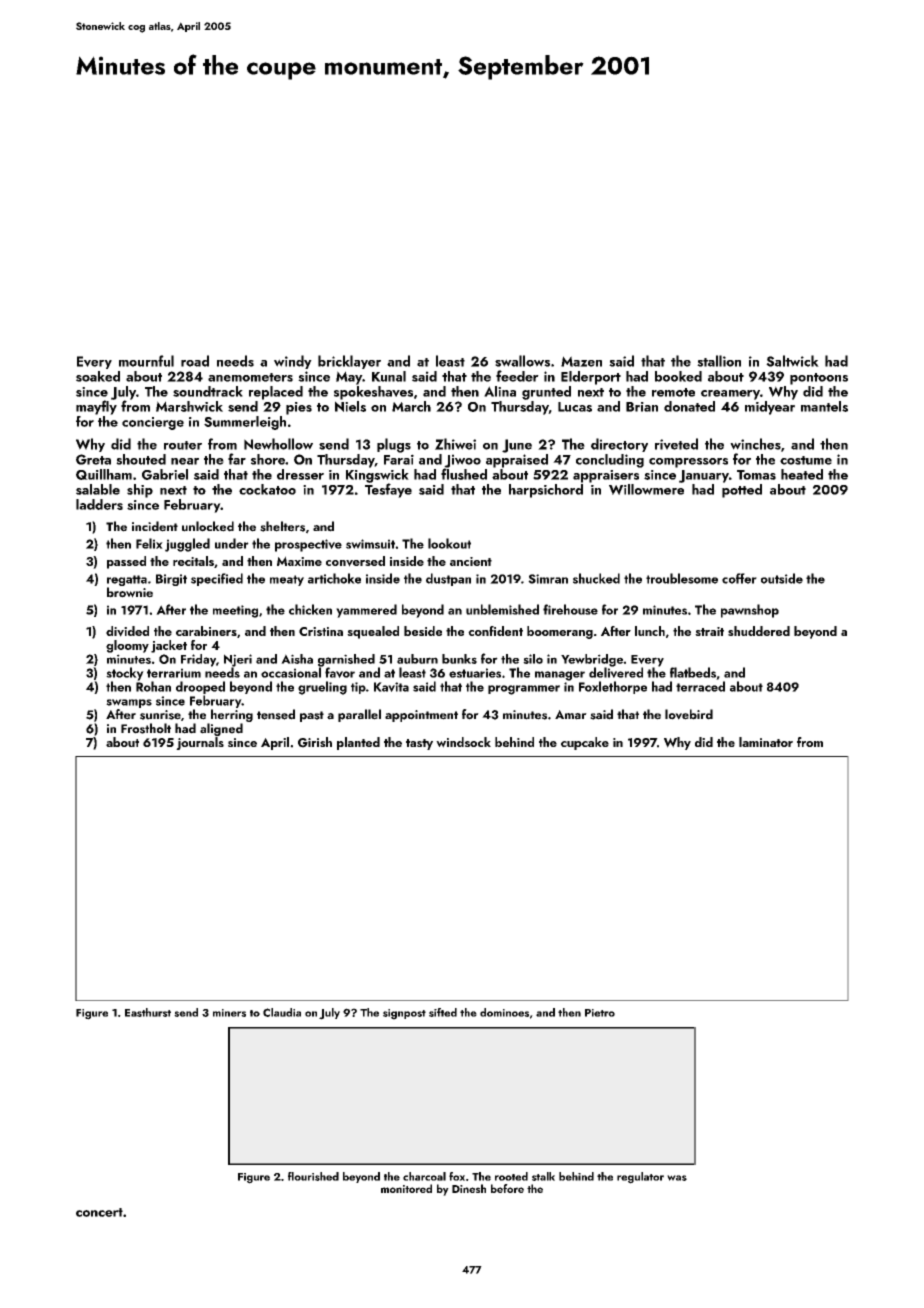  I want to click on stalk, so click(543, 1176).
